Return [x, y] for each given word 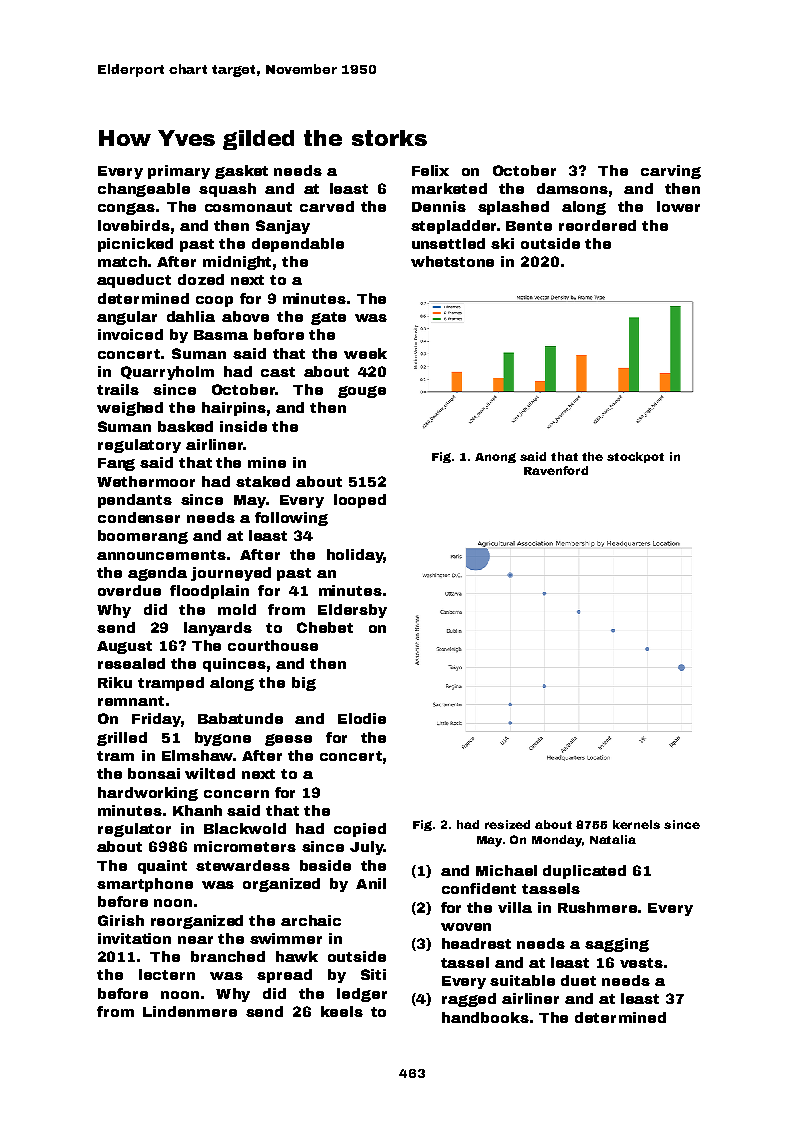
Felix [430, 170]
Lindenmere [190, 1011]
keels [342, 1011]
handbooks [485, 1017]
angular [127, 318]
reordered [597, 225]
